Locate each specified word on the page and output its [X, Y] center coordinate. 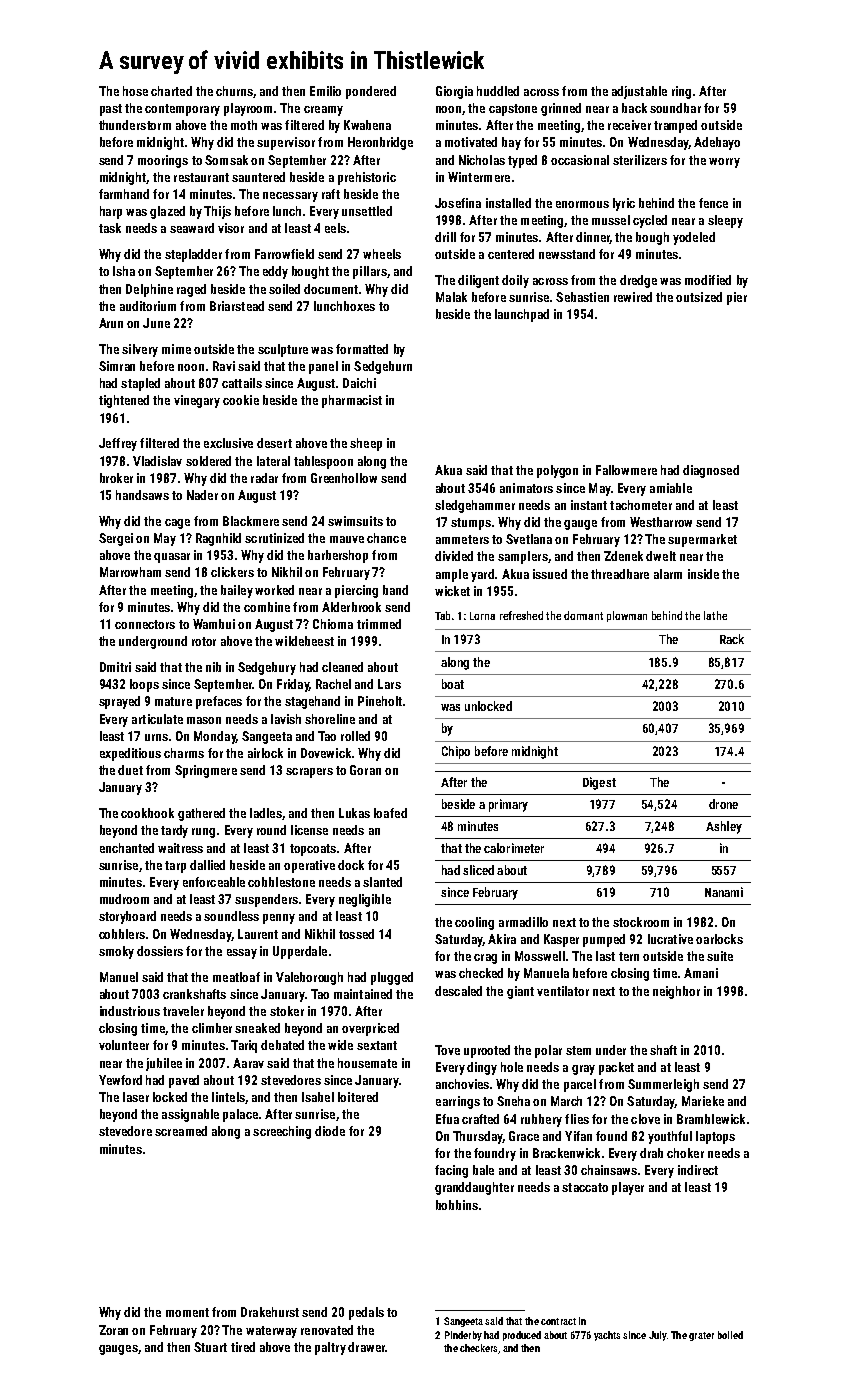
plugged [392, 978]
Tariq [244, 1046]
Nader [202, 495]
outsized [699, 297]
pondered [371, 92]
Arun [111, 323]
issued [550, 574]
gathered [201, 814]
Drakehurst [270, 1312]
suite [720, 956]
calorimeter [514, 848]
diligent [478, 281]
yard [482, 575]
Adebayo [717, 143]
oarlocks [719, 939]
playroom [248, 109]
